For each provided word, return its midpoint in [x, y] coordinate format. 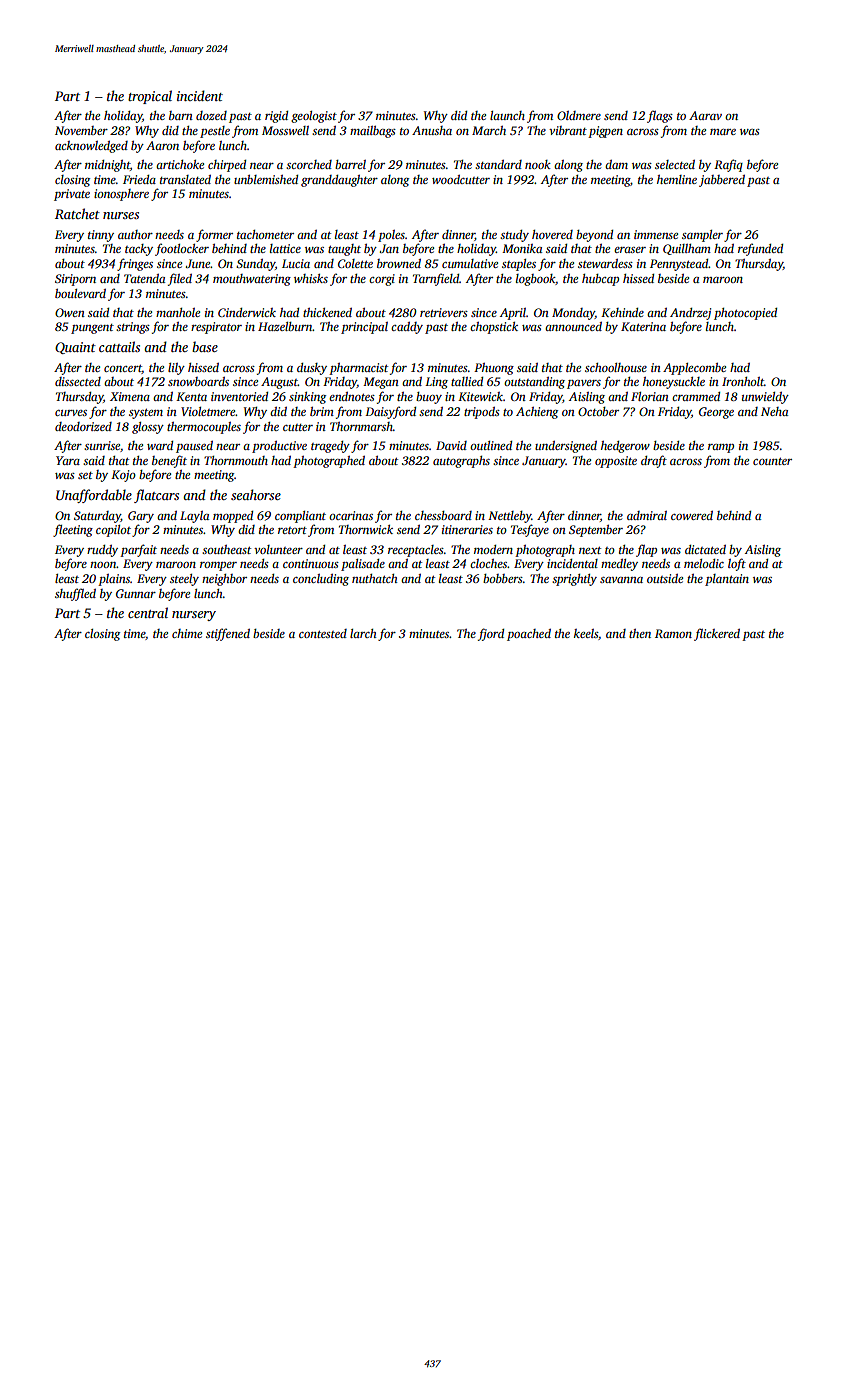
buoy [429, 398]
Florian [650, 396]
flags [660, 116]
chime [187, 633]
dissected [78, 381]
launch [507, 115]
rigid [276, 117]
